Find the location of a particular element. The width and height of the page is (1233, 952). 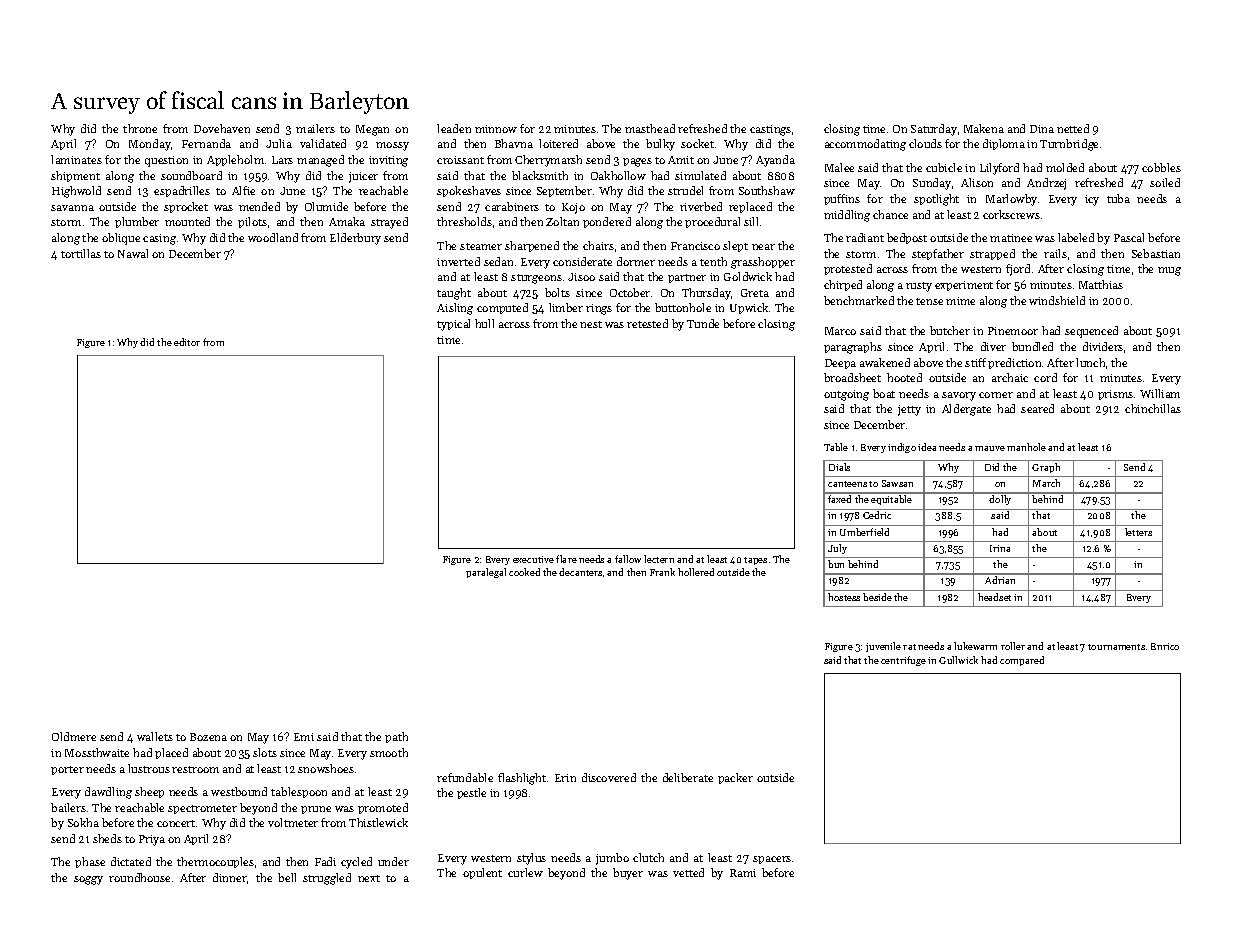

canteens is located at coordinates (847, 484).
